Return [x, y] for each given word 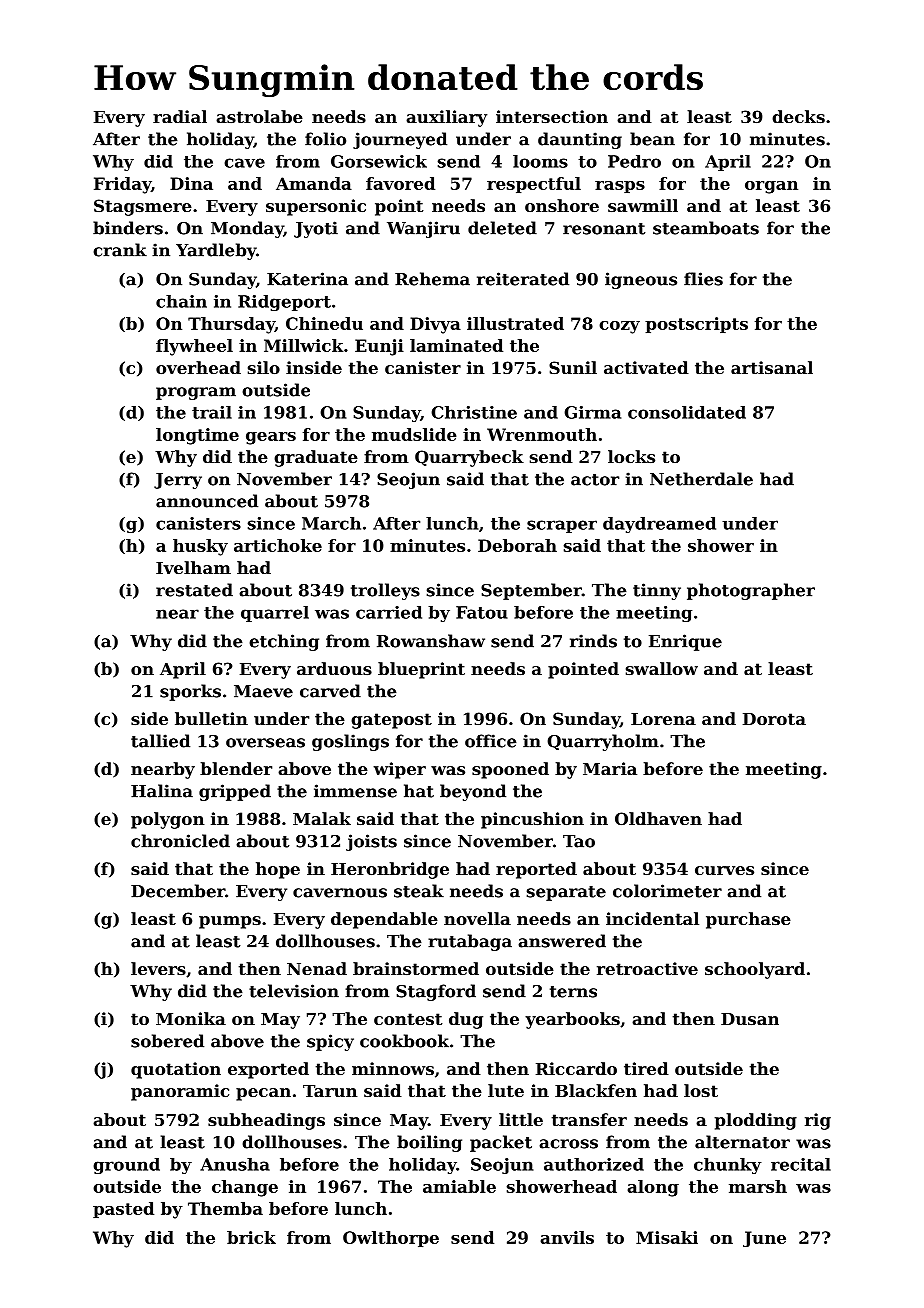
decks [798, 116]
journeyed [400, 140]
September [531, 591]
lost [701, 1090]
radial [180, 116]
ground [126, 1166]
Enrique [685, 642]
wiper [399, 770]
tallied [160, 741]
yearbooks [572, 1020]
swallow [662, 668]
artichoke [278, 545]
